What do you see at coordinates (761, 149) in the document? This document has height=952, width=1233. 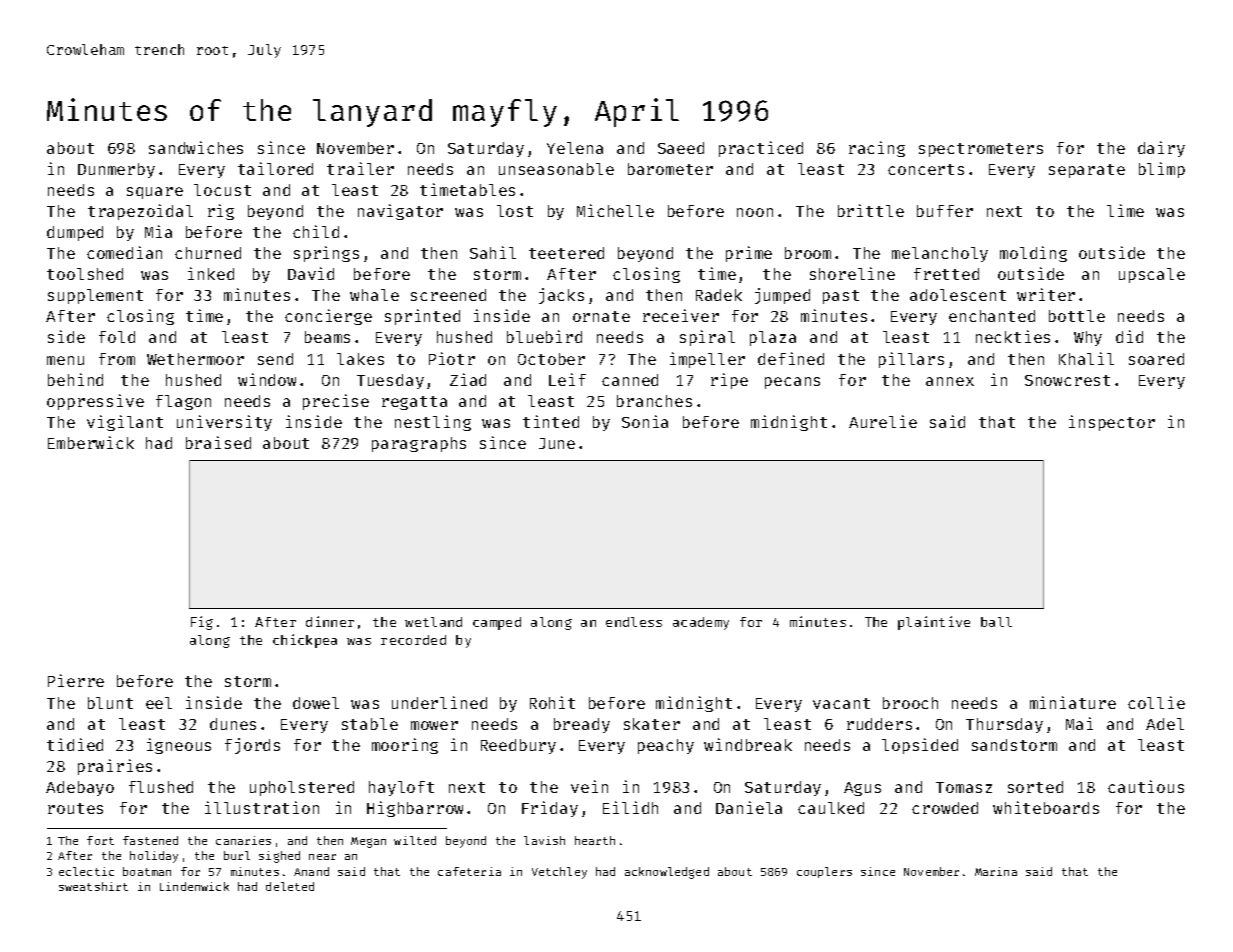 I see `practiced` at bounding box center [761, 149].
